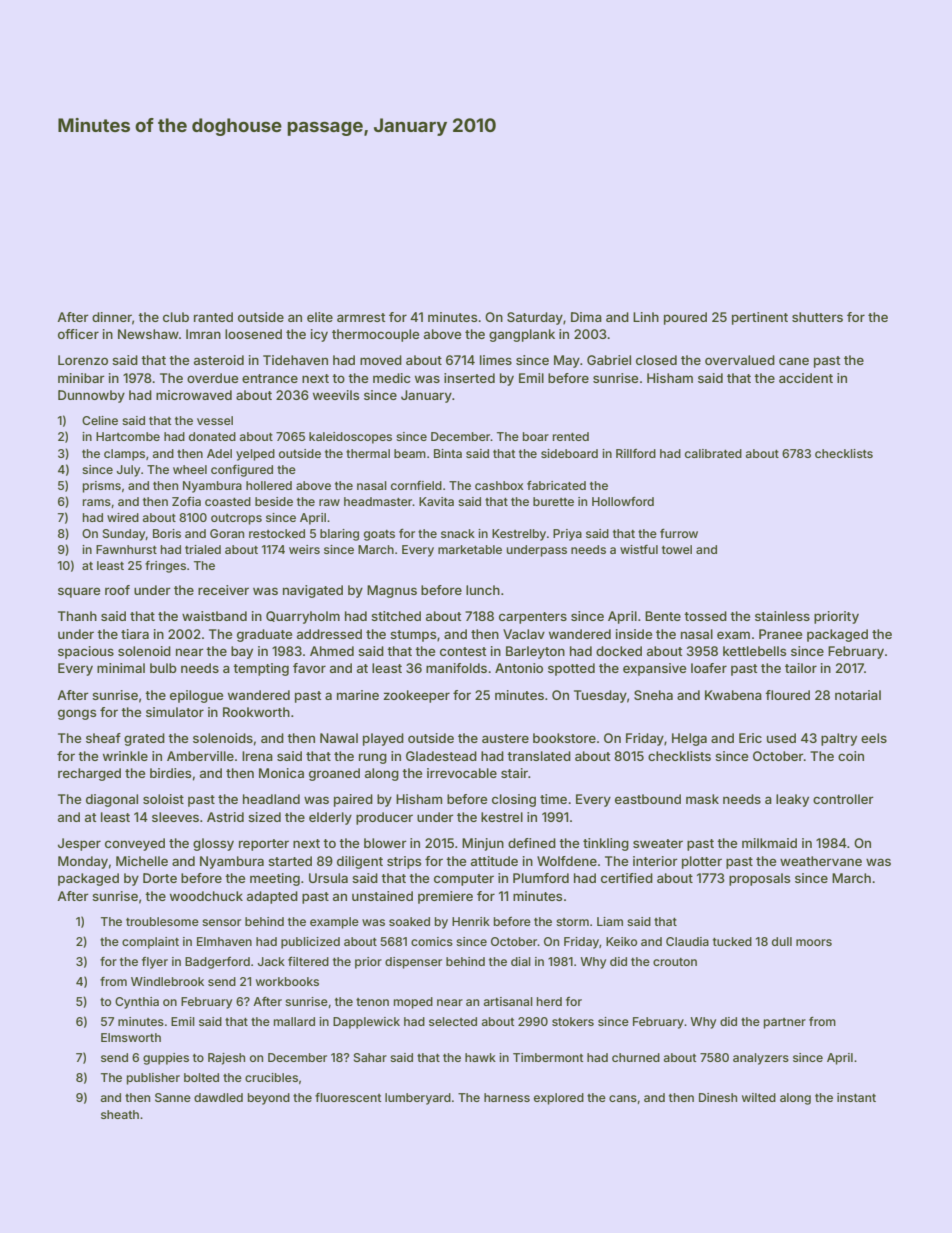 The width and height of the page is (952, 1233). What do you see at coordinates (155, 963) in the page?
I see `flyer` at bounding box center [155, 963].
